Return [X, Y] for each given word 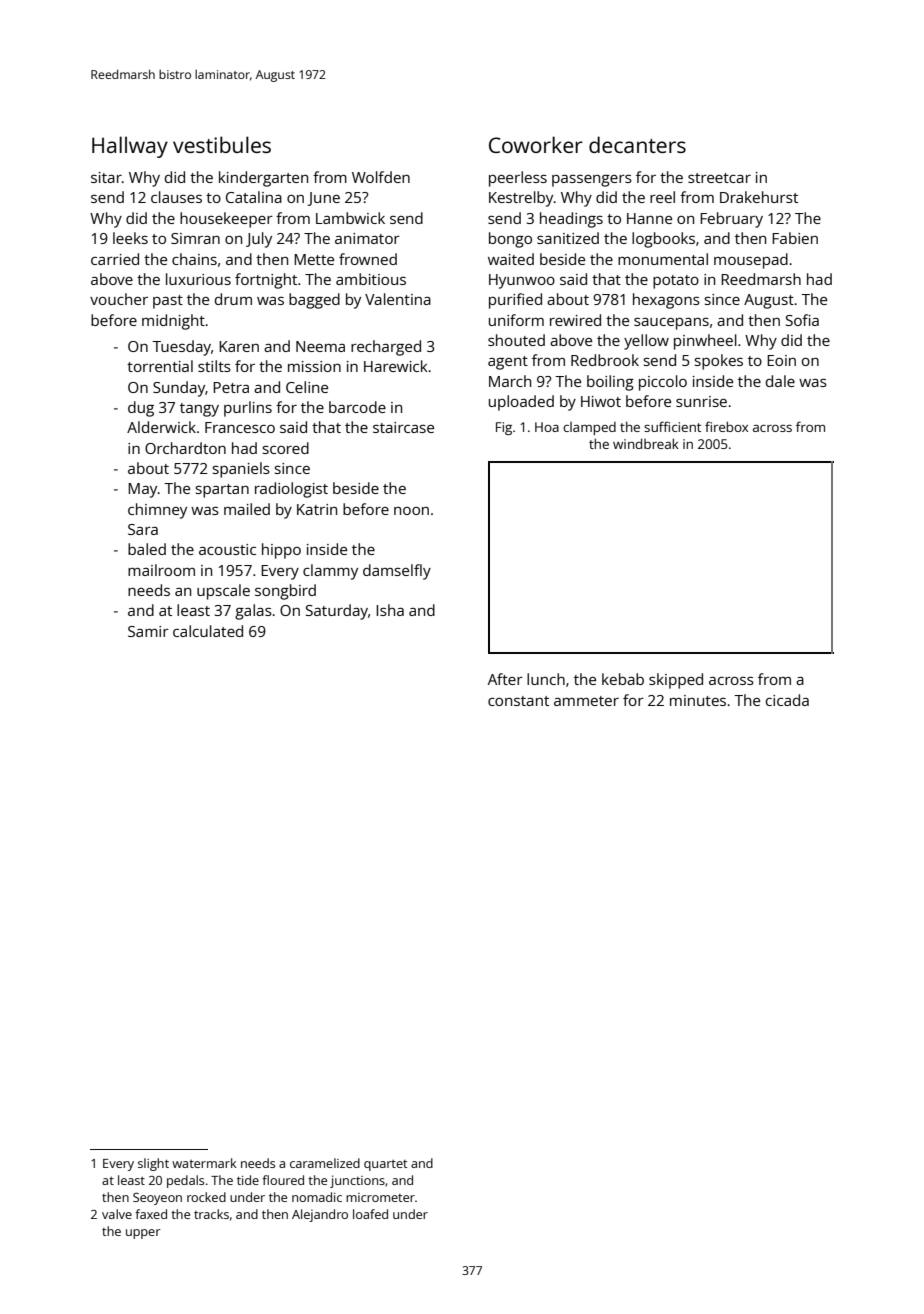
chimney [157, 511]
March [510, 381]
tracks [211, 1214]
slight [153, 1164]
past [168, 302]
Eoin [781, 360]
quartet [386, 1165]
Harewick [396, 366]
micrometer [380, 1197]
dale [780, 381]
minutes [698, 700]
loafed [370, 1214]
